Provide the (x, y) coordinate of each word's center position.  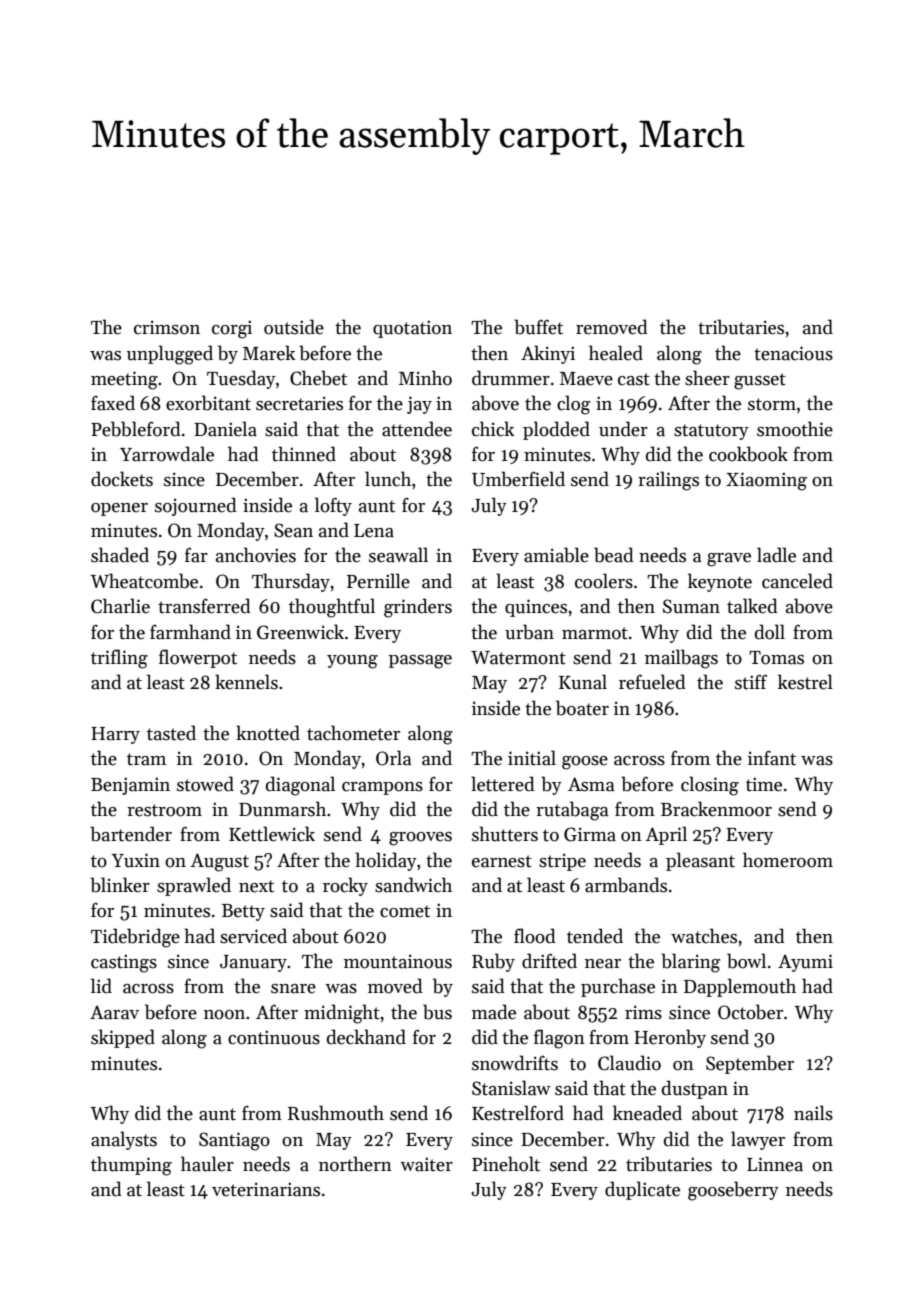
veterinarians (266, 1189)
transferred (204, 606)
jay (419, 405)
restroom (164, 810)
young (352, 662)
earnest (502, 861)
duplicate (642, 1190)
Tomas (776, 658)
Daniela (225, 429)
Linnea (775, 1164)
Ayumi (805, 963)
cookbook (748, 454)
